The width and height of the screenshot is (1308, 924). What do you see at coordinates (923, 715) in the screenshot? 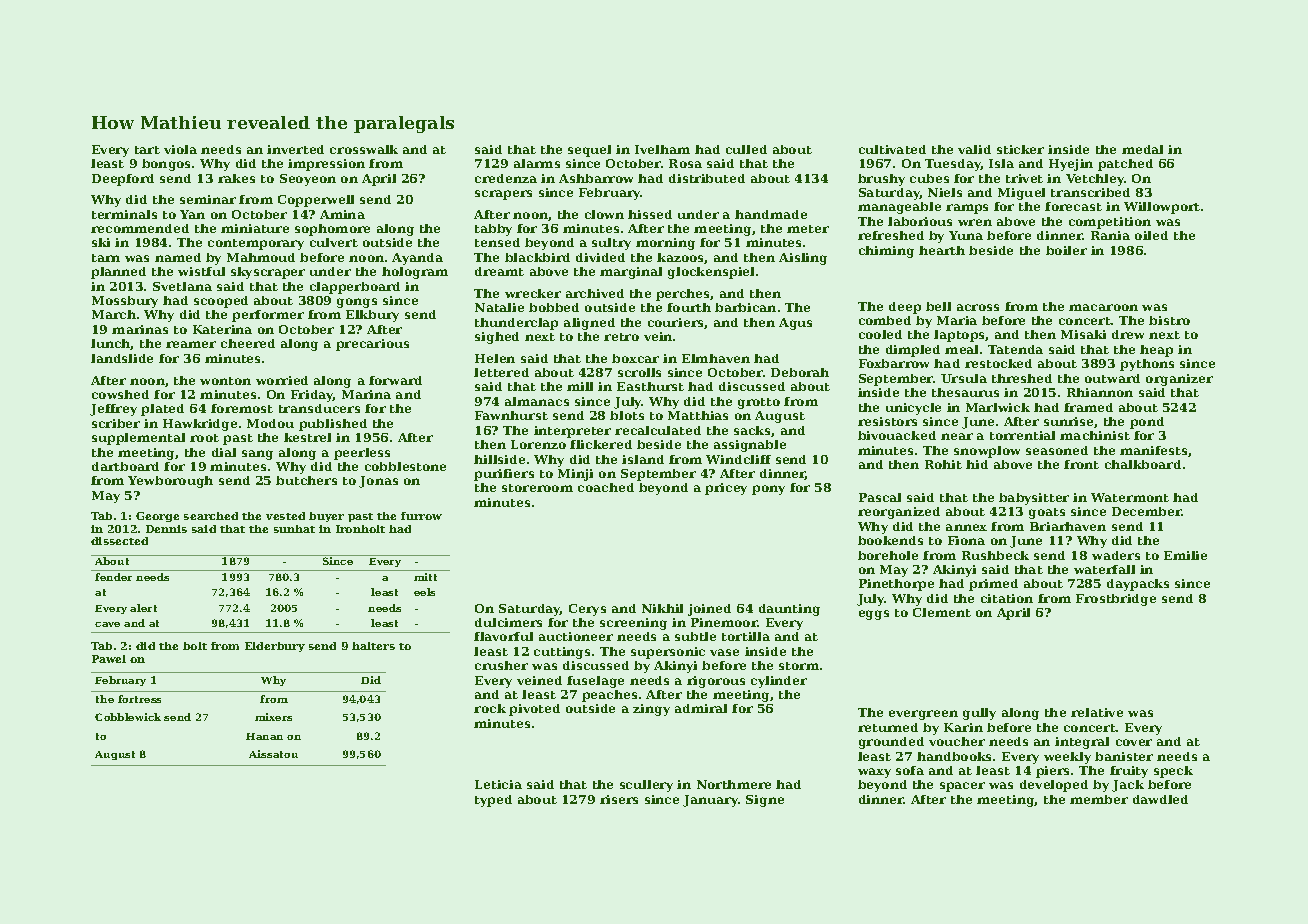
I see `evergreen` at bounding box center [923, 715].
